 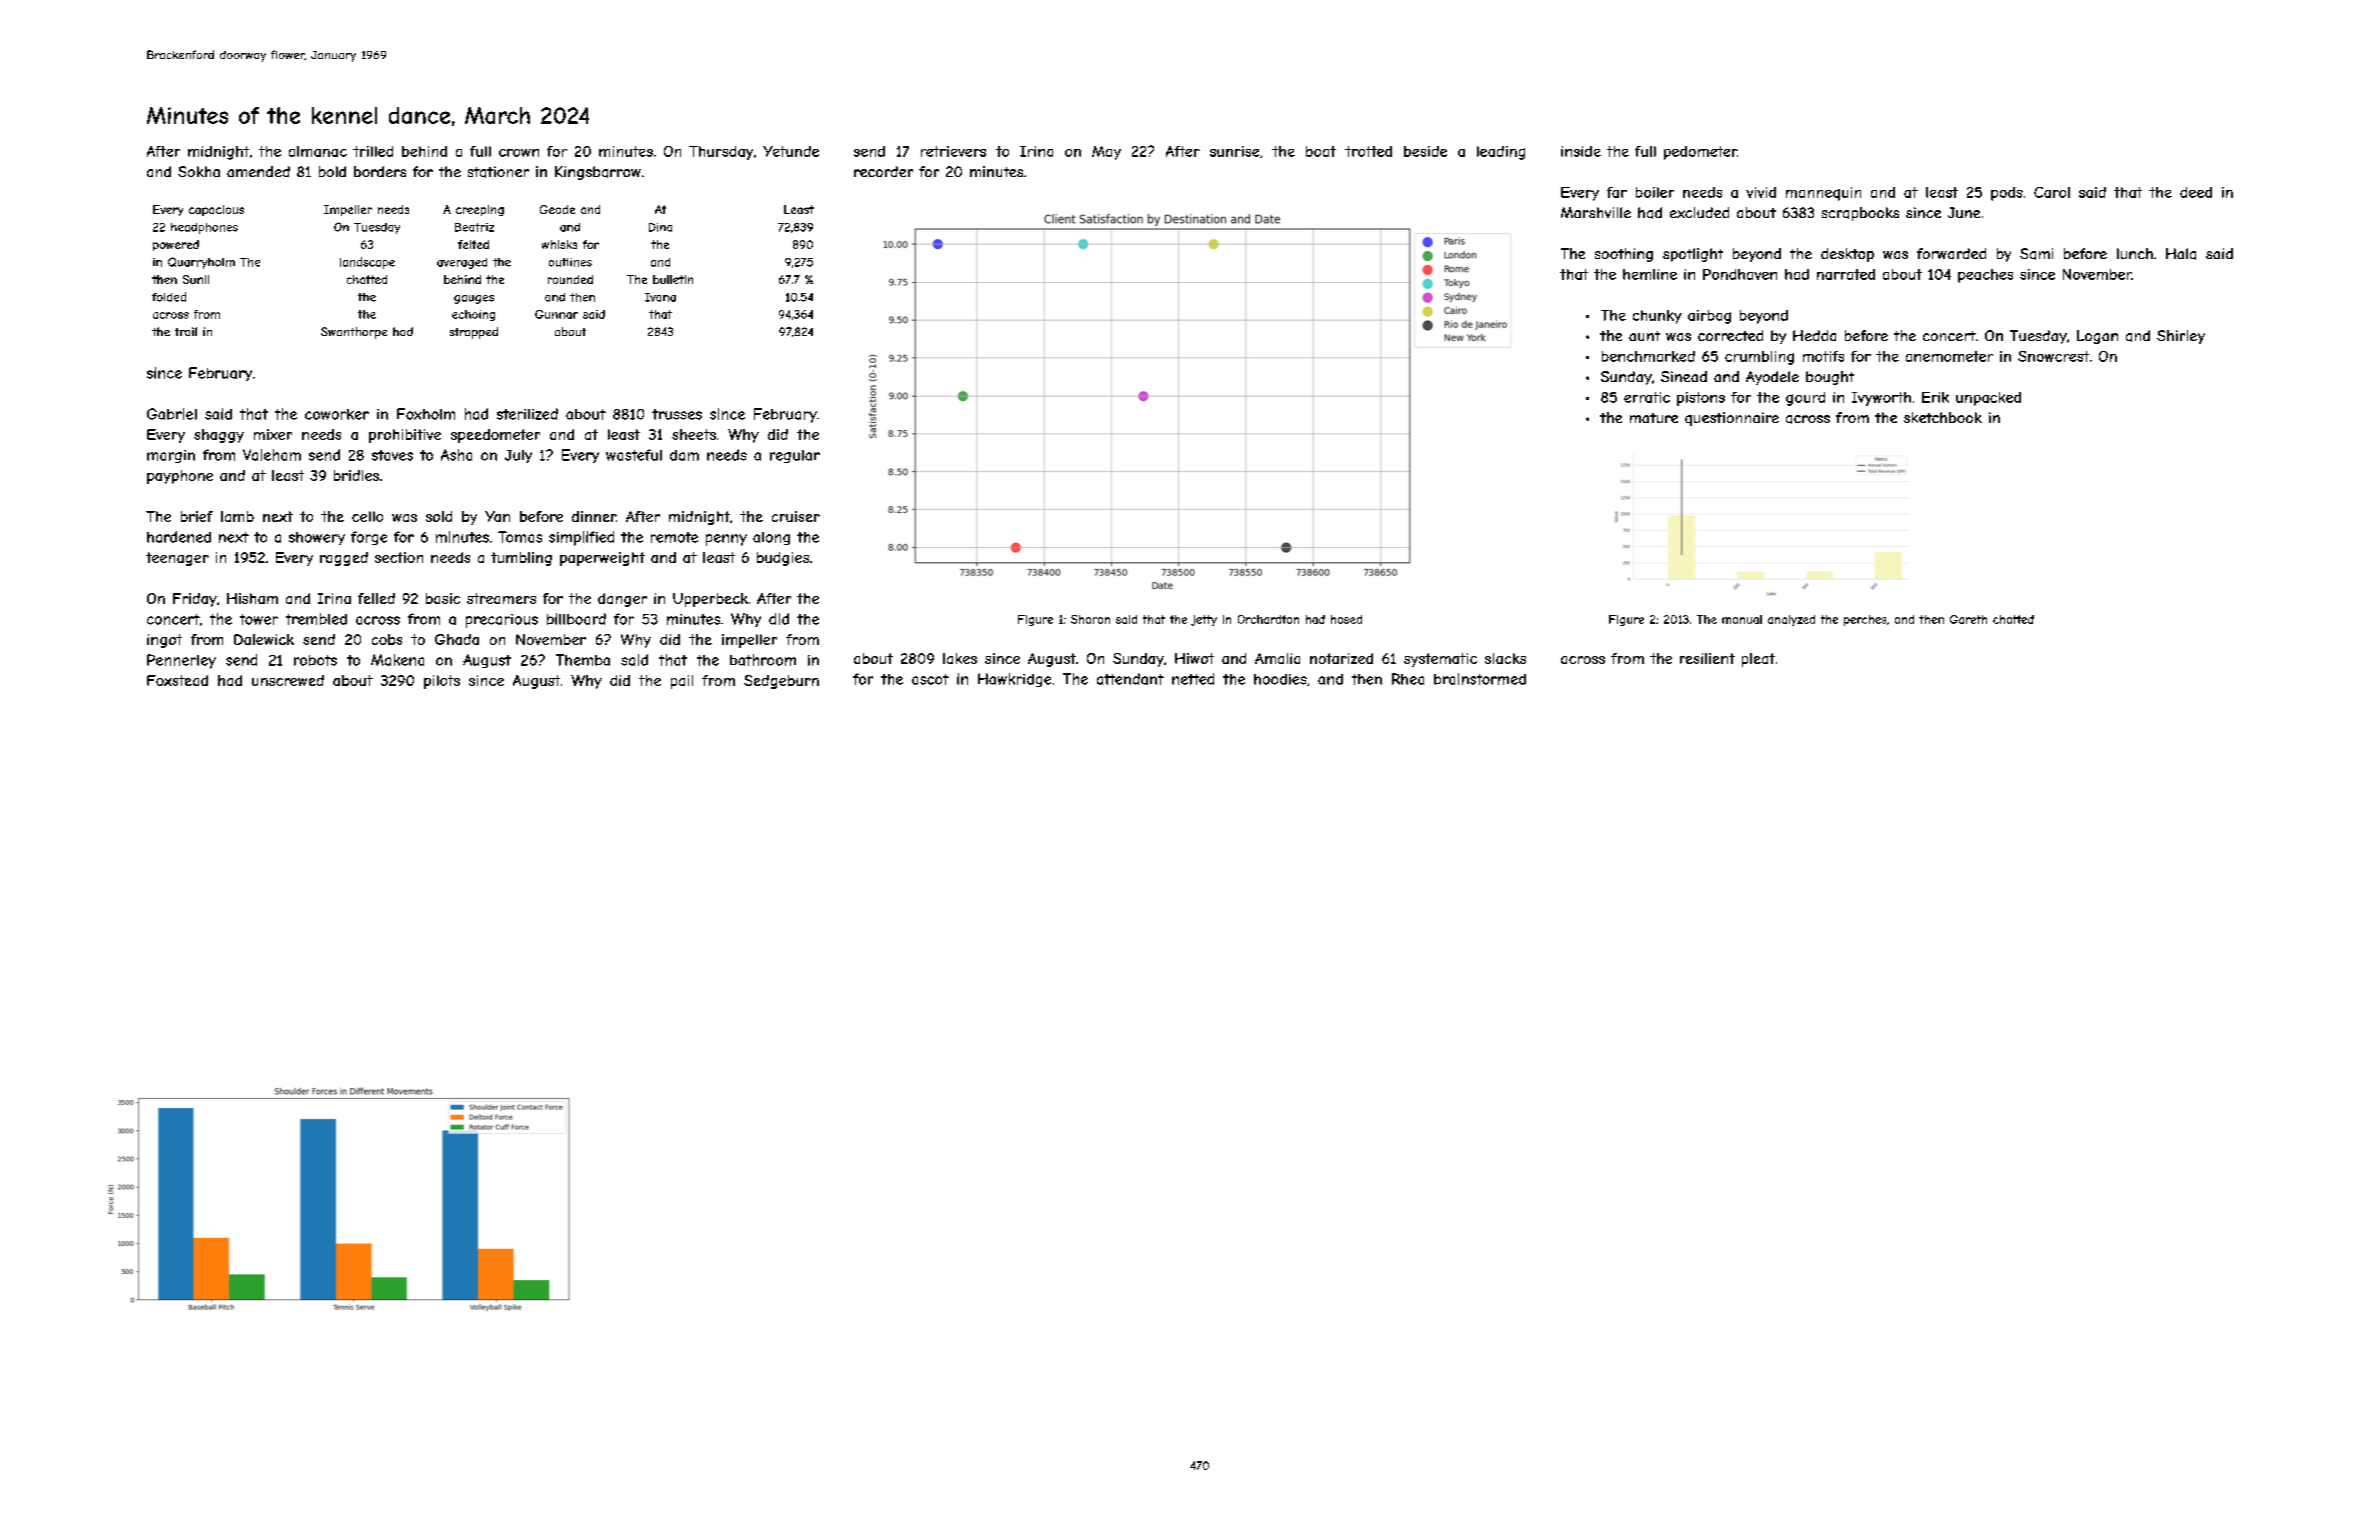 I want to click on Amalia, so click(x=1277, y=658).
